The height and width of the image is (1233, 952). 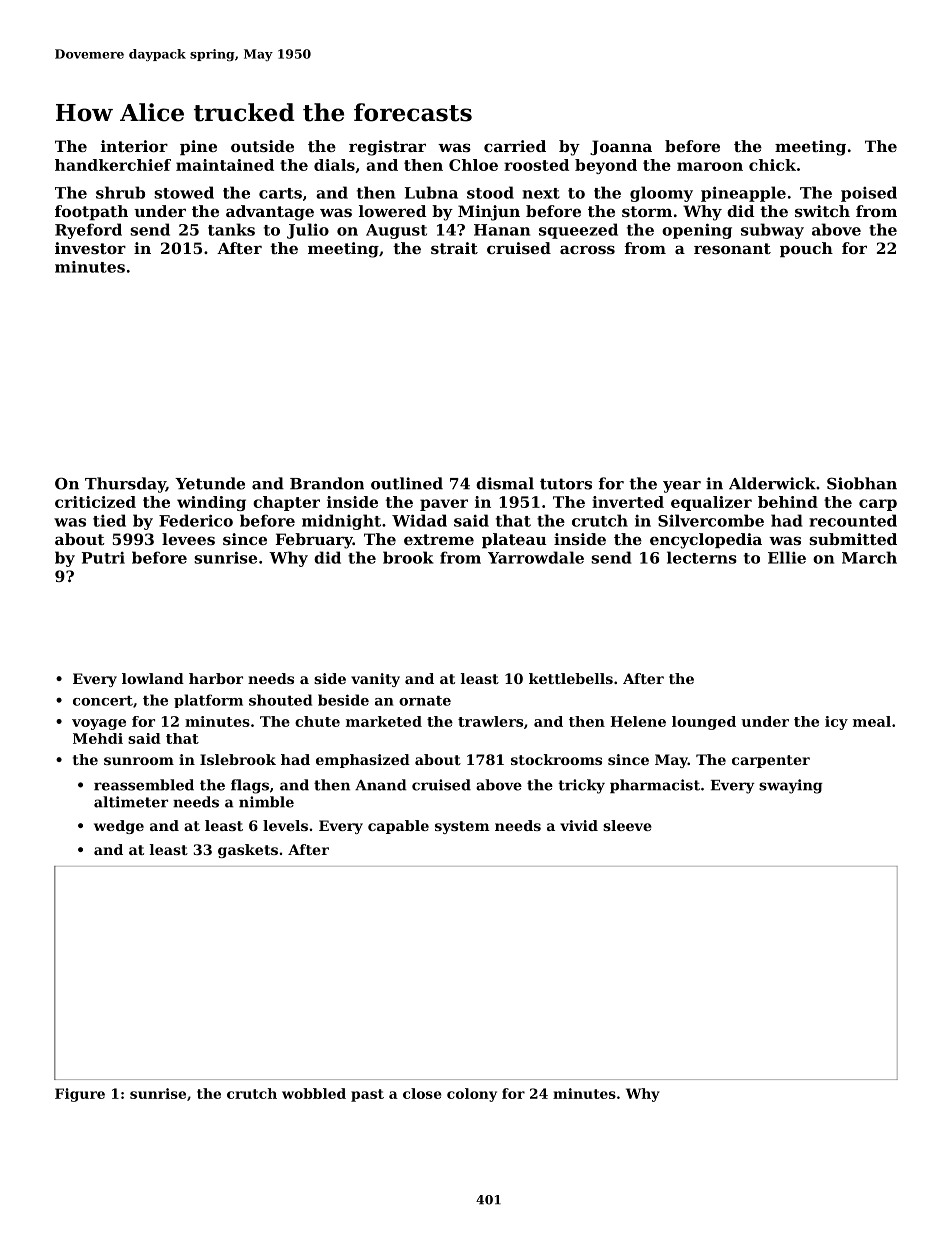 What do you see at coordinates (772, 231) in the image?
I see `subway` at bounding box center [772, 231].
